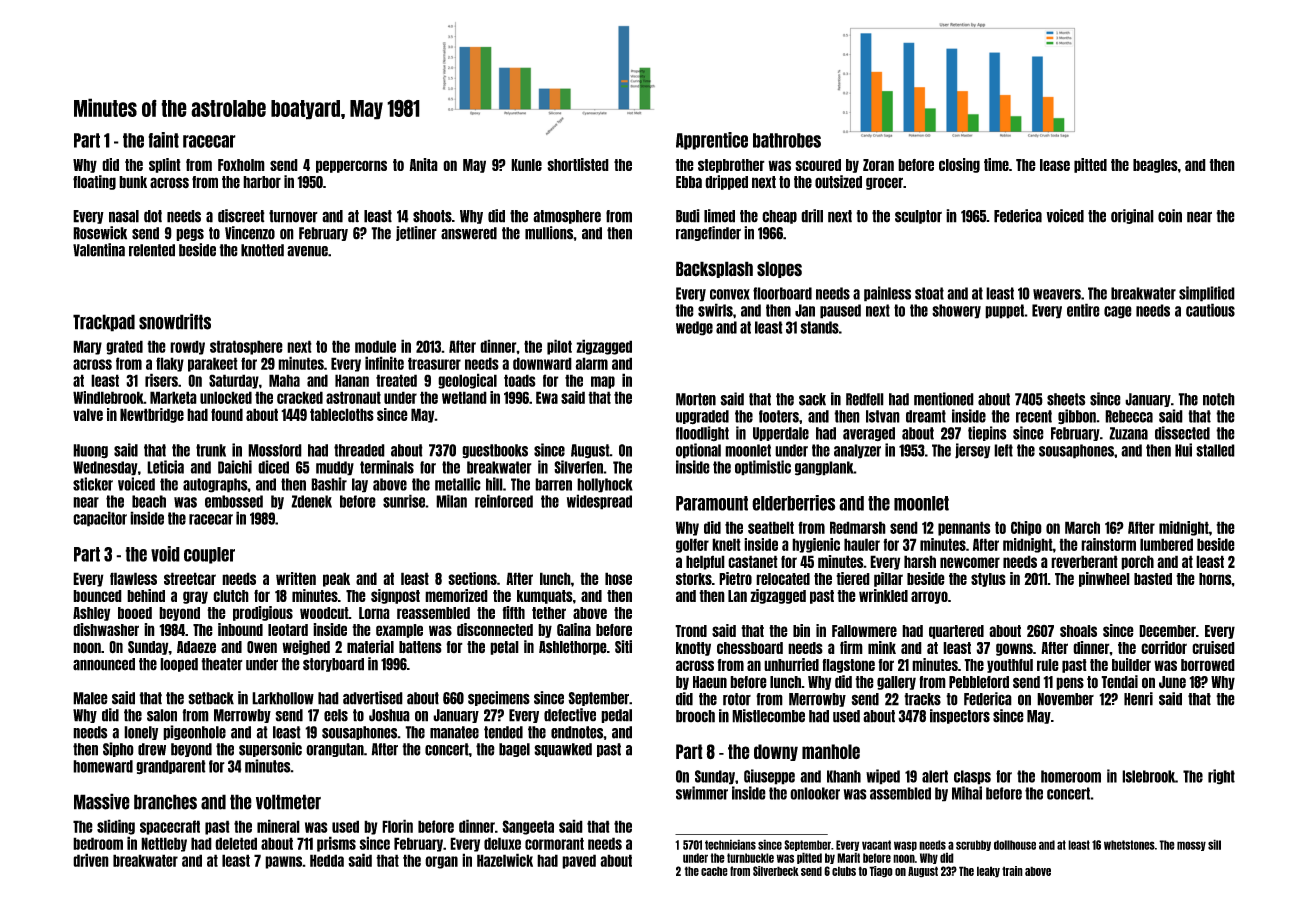 This document has height=924, width=1308. I want to click on diced, so click(273, 467).
